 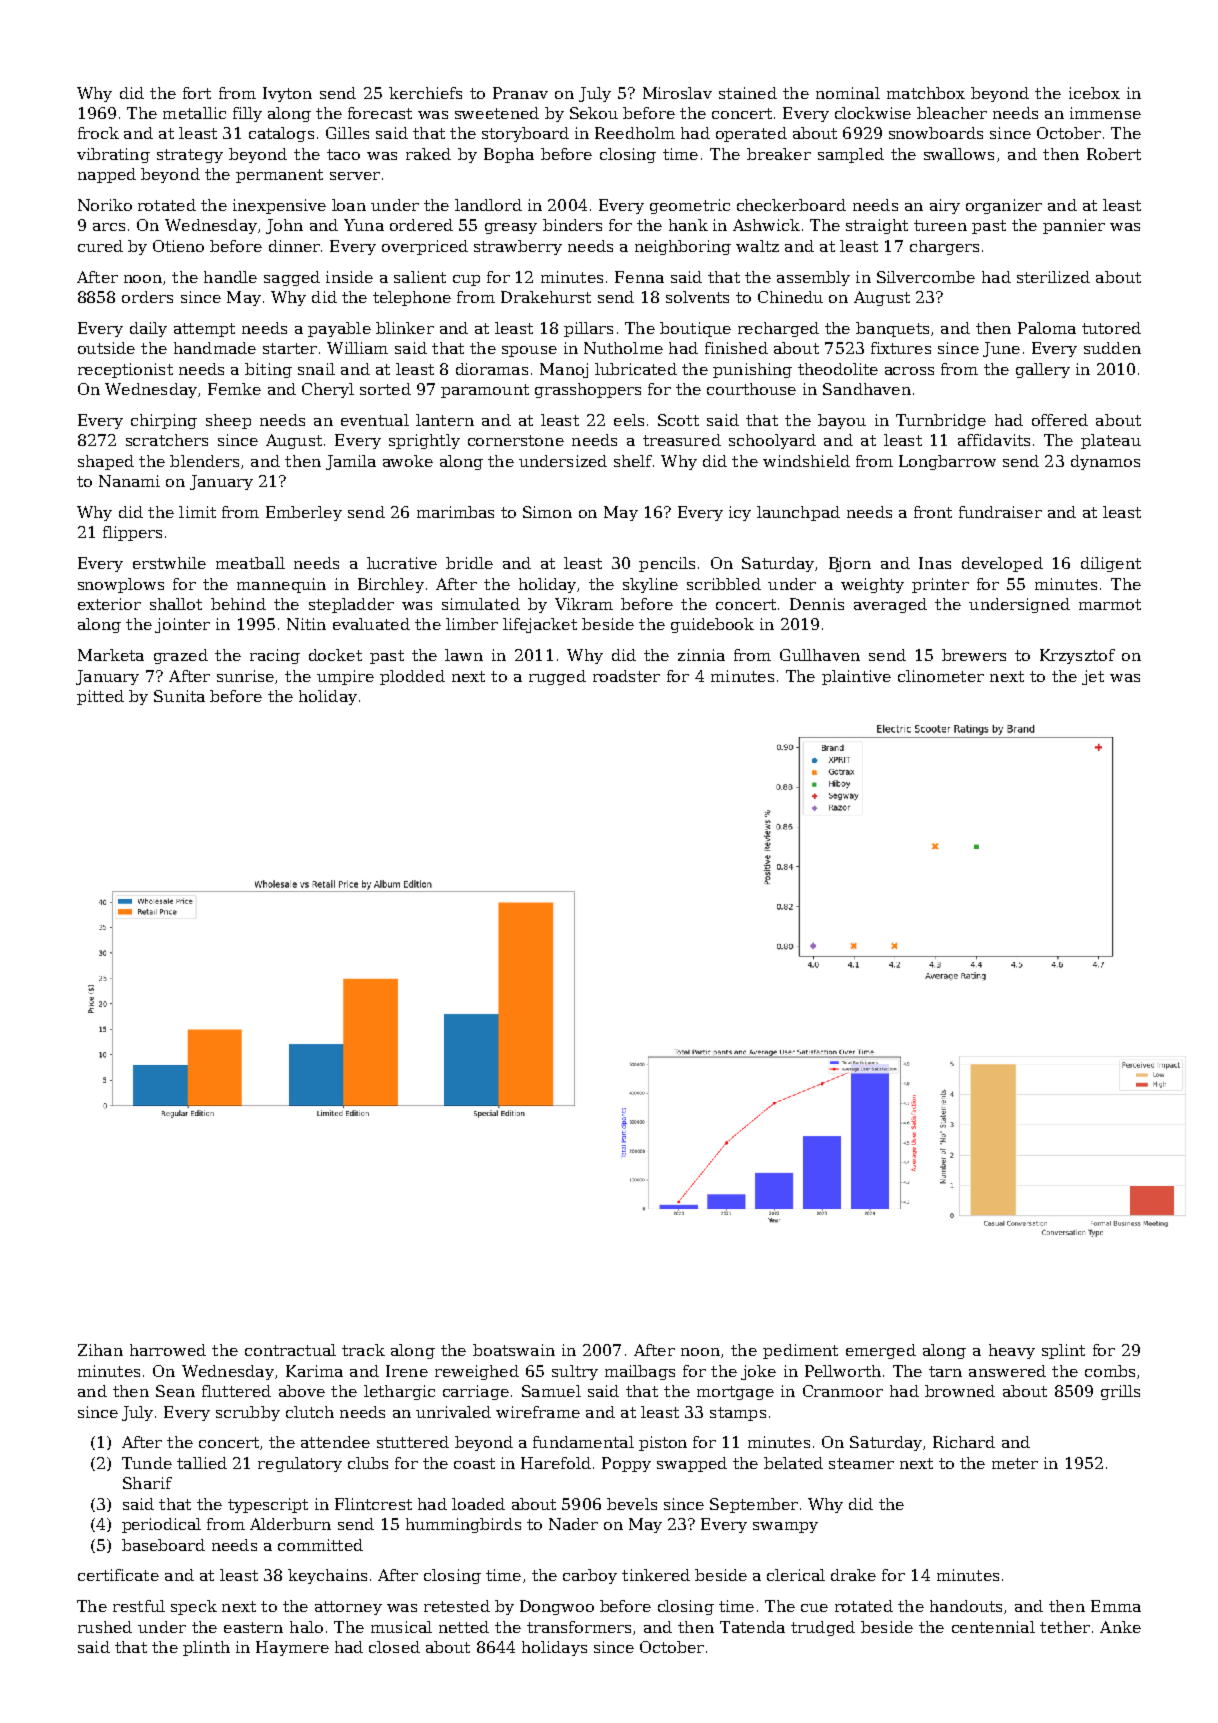 I want to click on grills, so click(x=1120, y=1392).
